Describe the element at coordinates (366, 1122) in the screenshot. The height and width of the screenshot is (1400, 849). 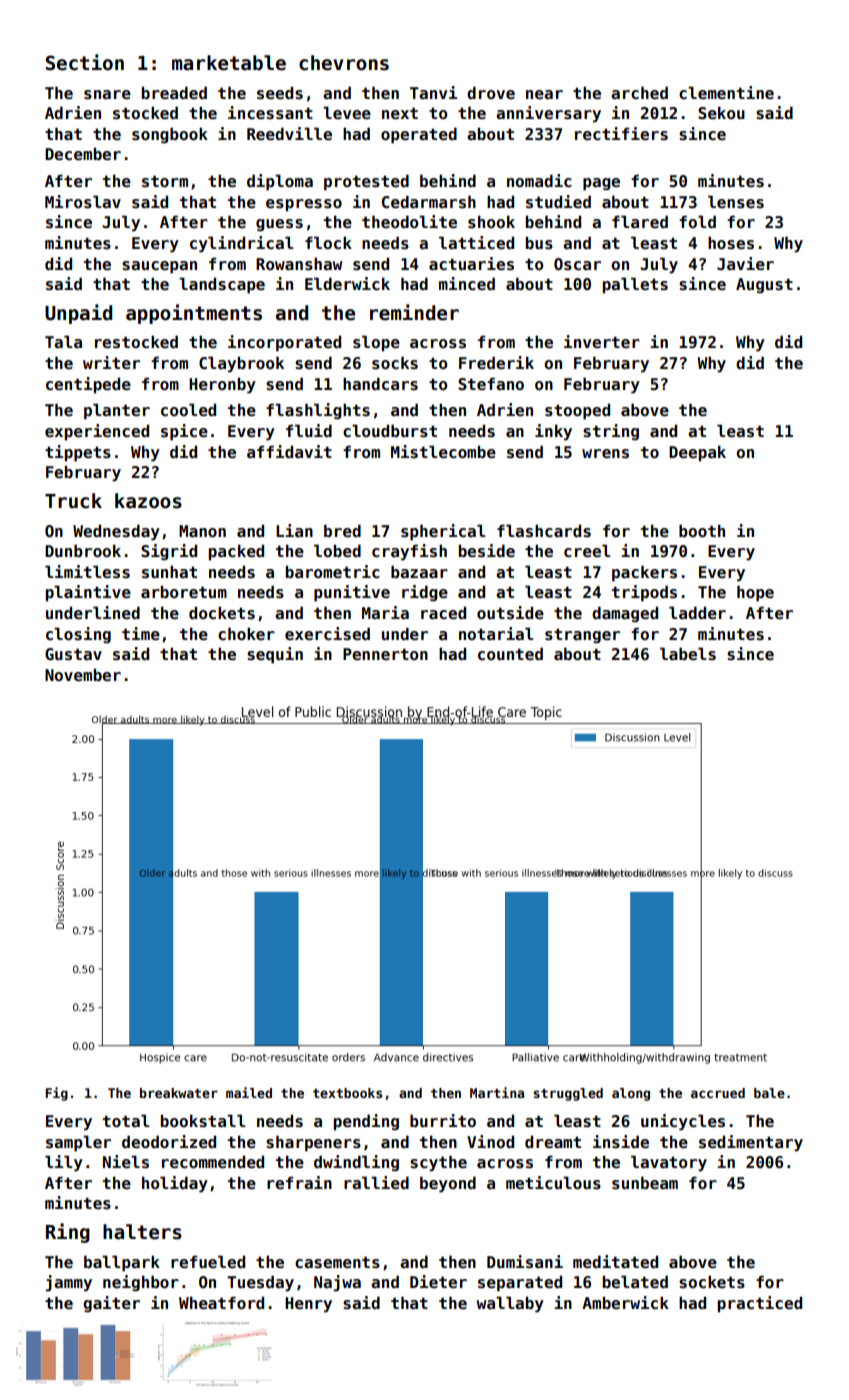
I see `pending` at that location.
